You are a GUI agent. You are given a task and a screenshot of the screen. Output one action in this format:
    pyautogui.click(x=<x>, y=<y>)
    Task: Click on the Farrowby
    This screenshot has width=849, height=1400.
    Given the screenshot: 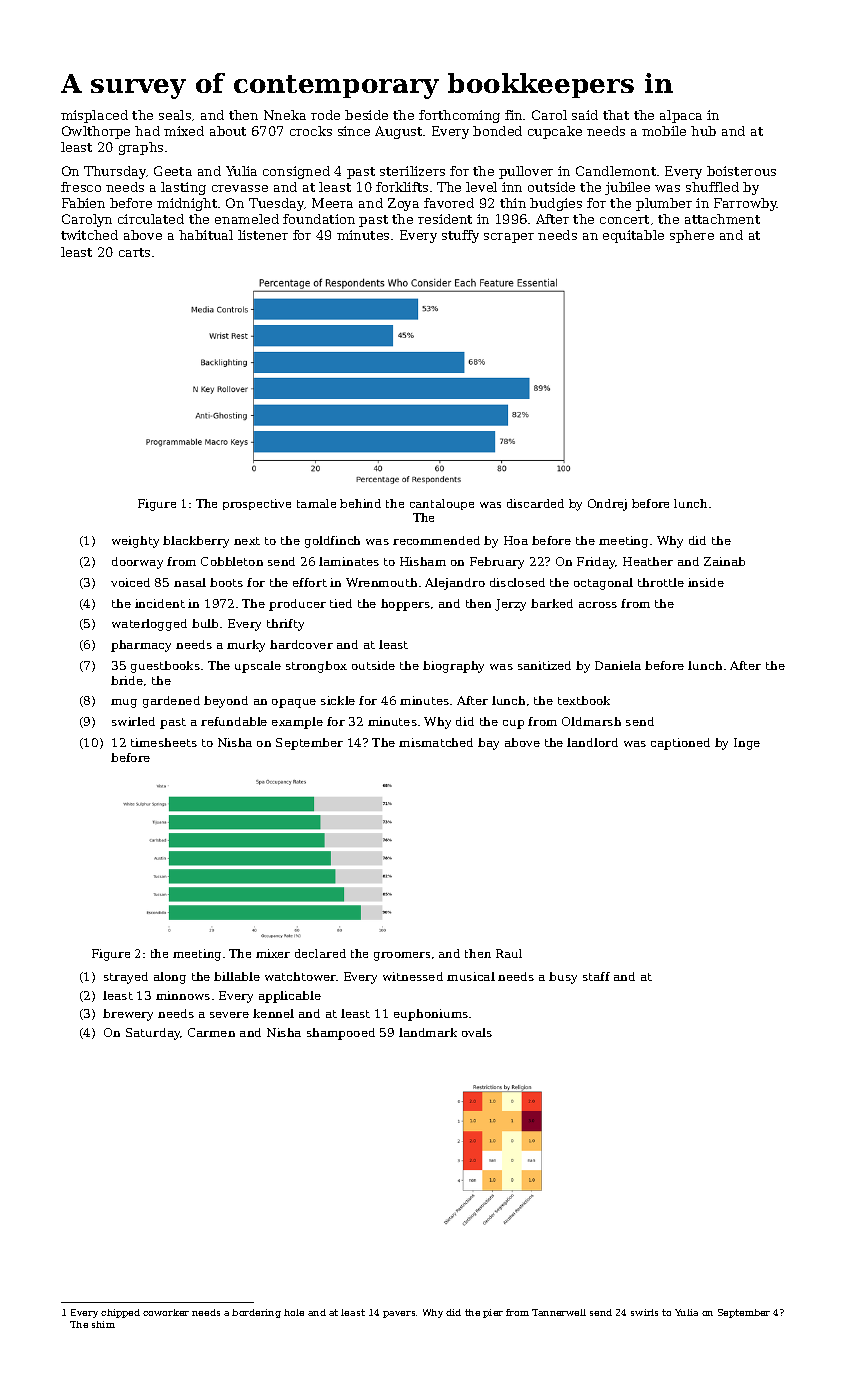 What is the action you would take?
    pyautogui.click(x=745, y=204)
